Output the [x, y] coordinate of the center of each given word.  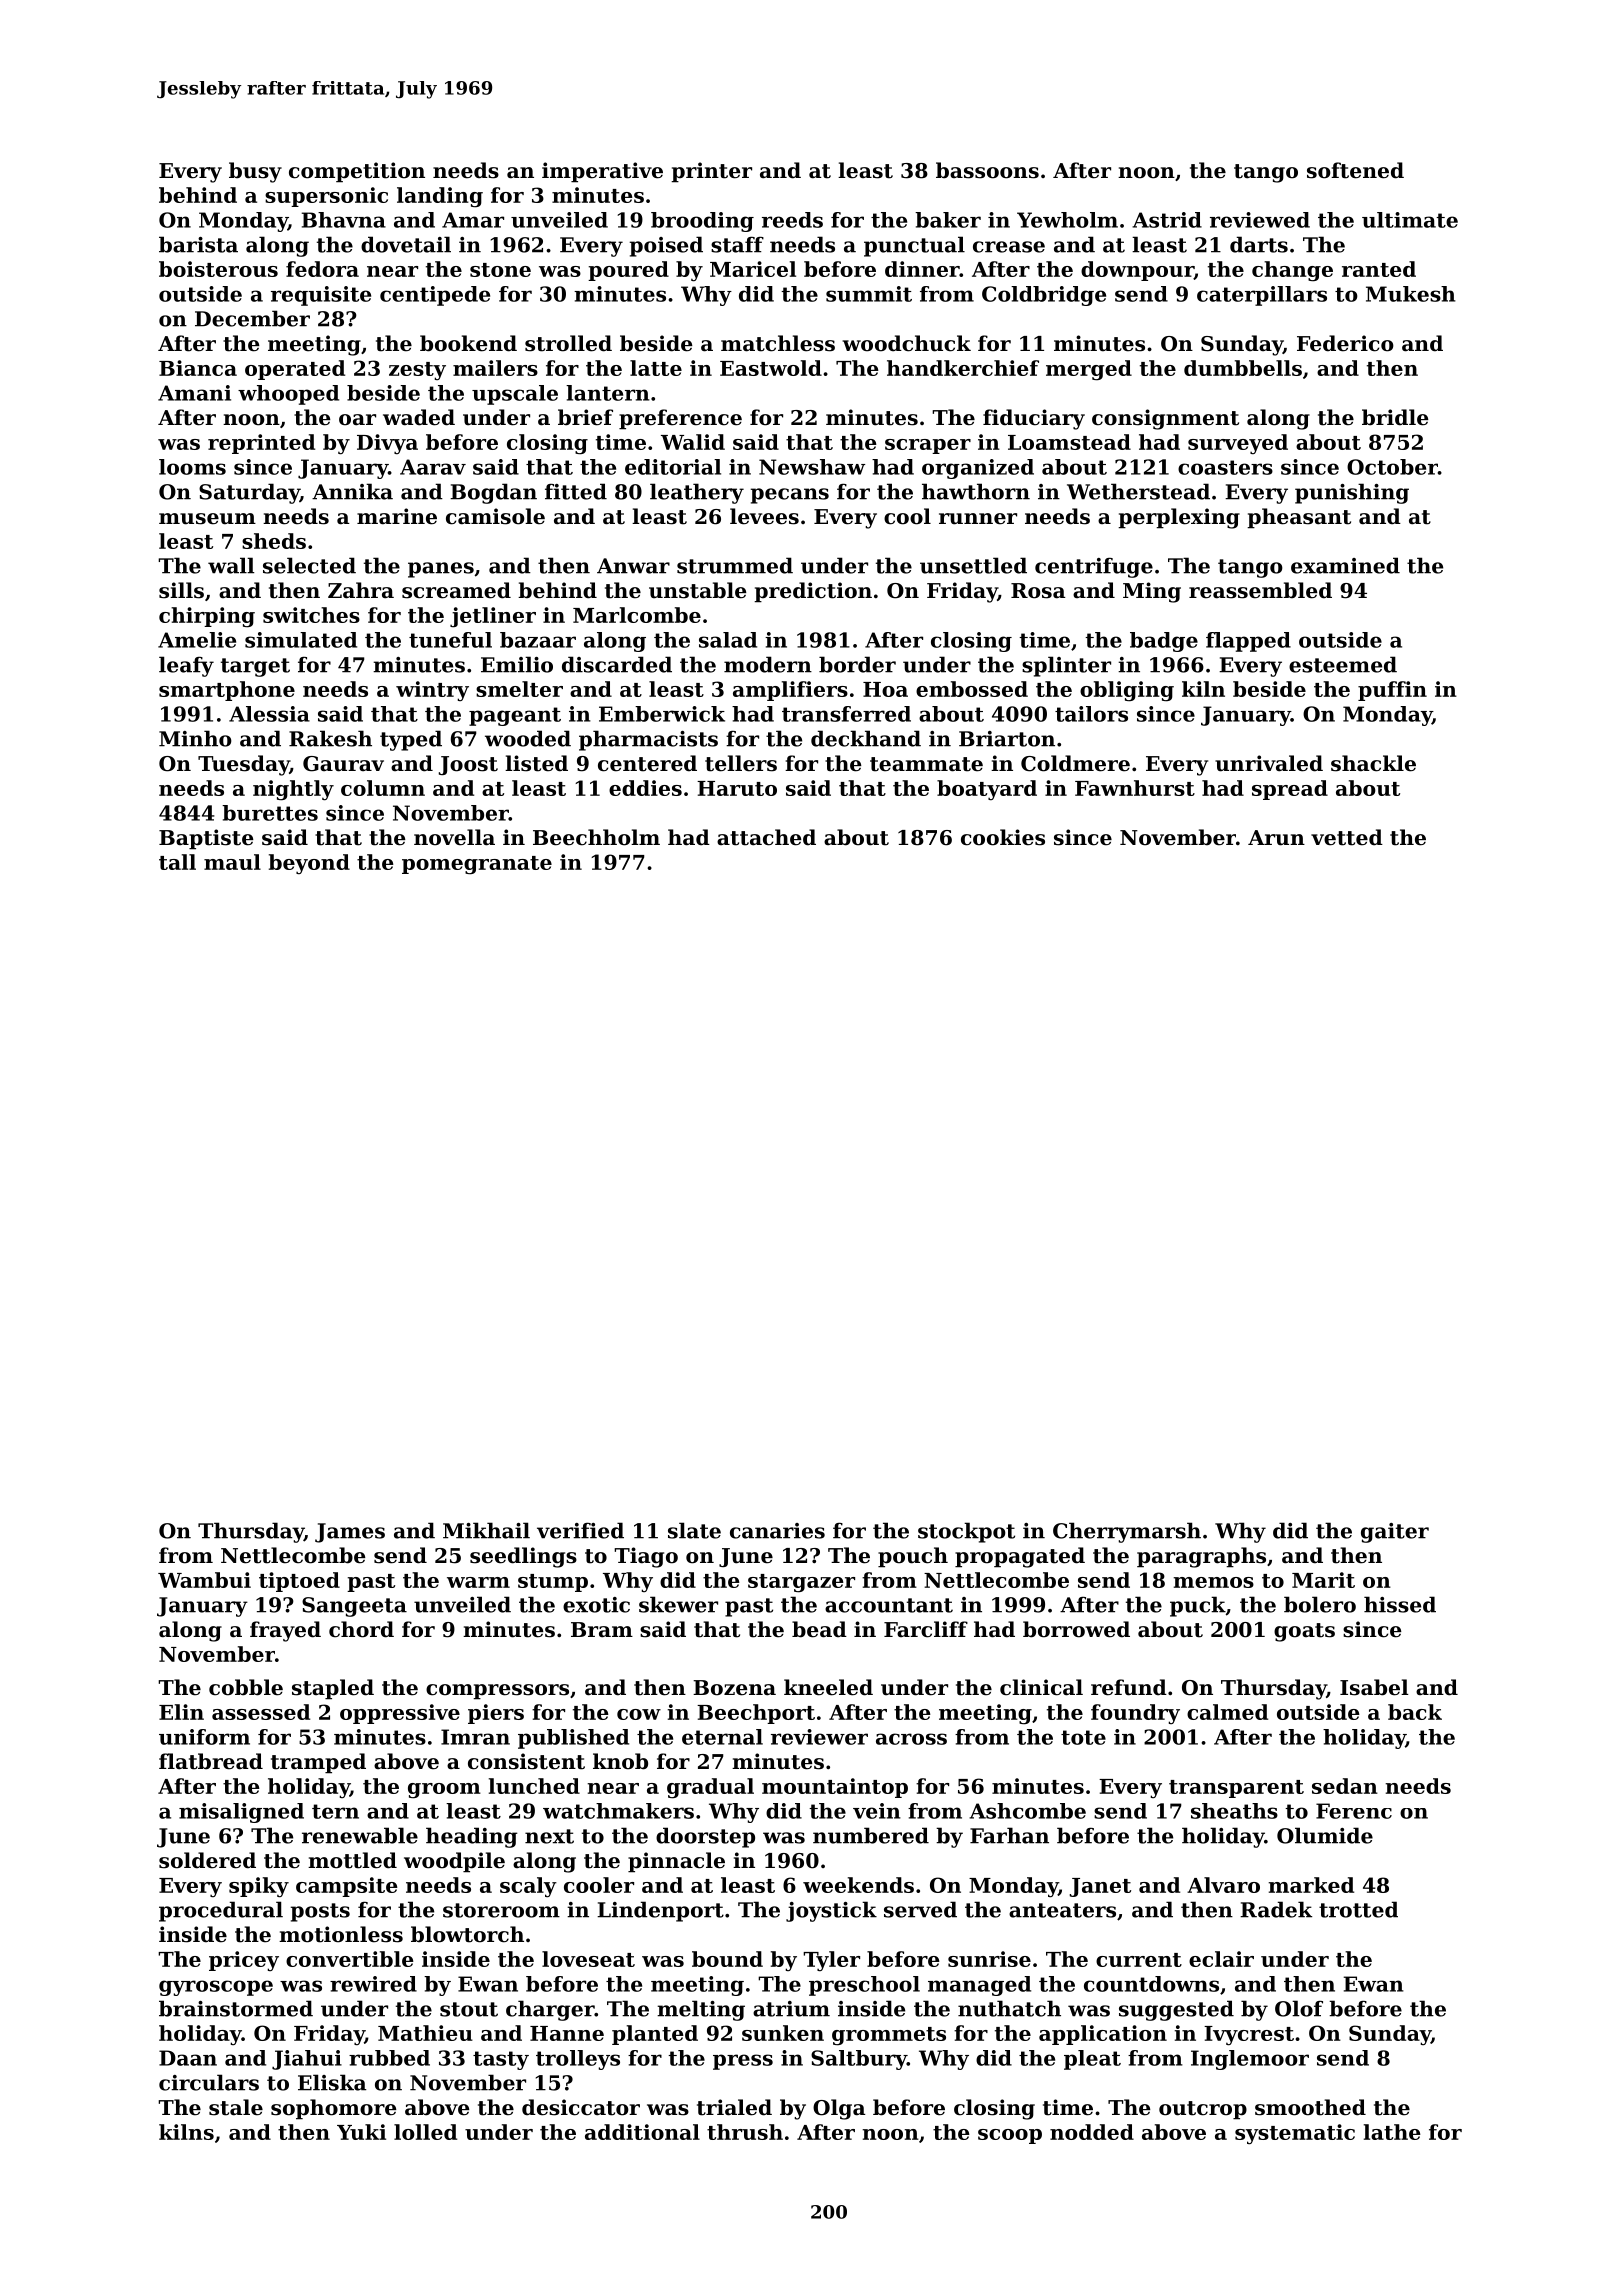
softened [1355, 170]
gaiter [1395, 1533]
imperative [602, 172]
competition [357, 172]
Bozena [734, 1688]
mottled [352, 1860]
